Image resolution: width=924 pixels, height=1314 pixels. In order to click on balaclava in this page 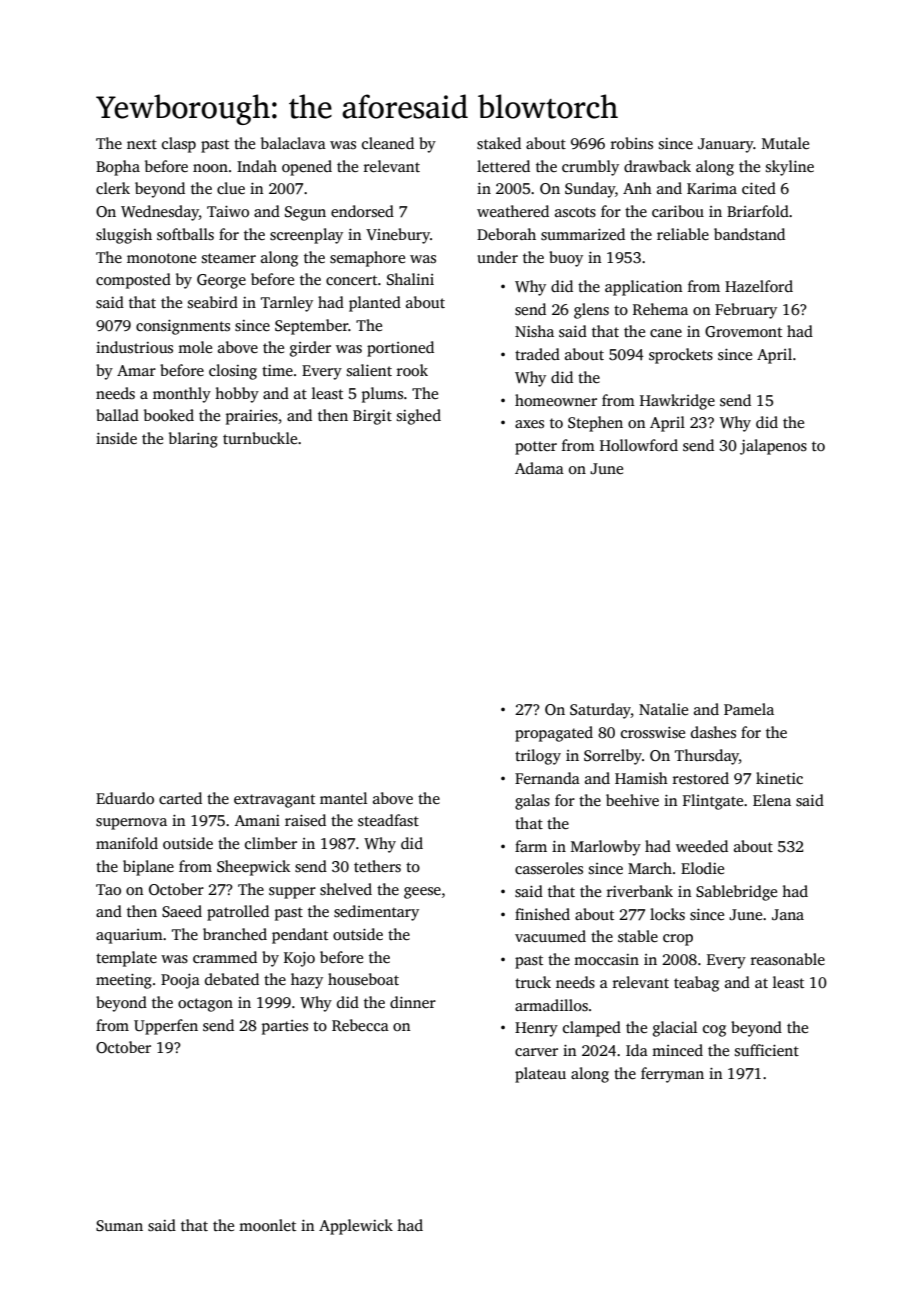, I will do `click(293, 143)`.
